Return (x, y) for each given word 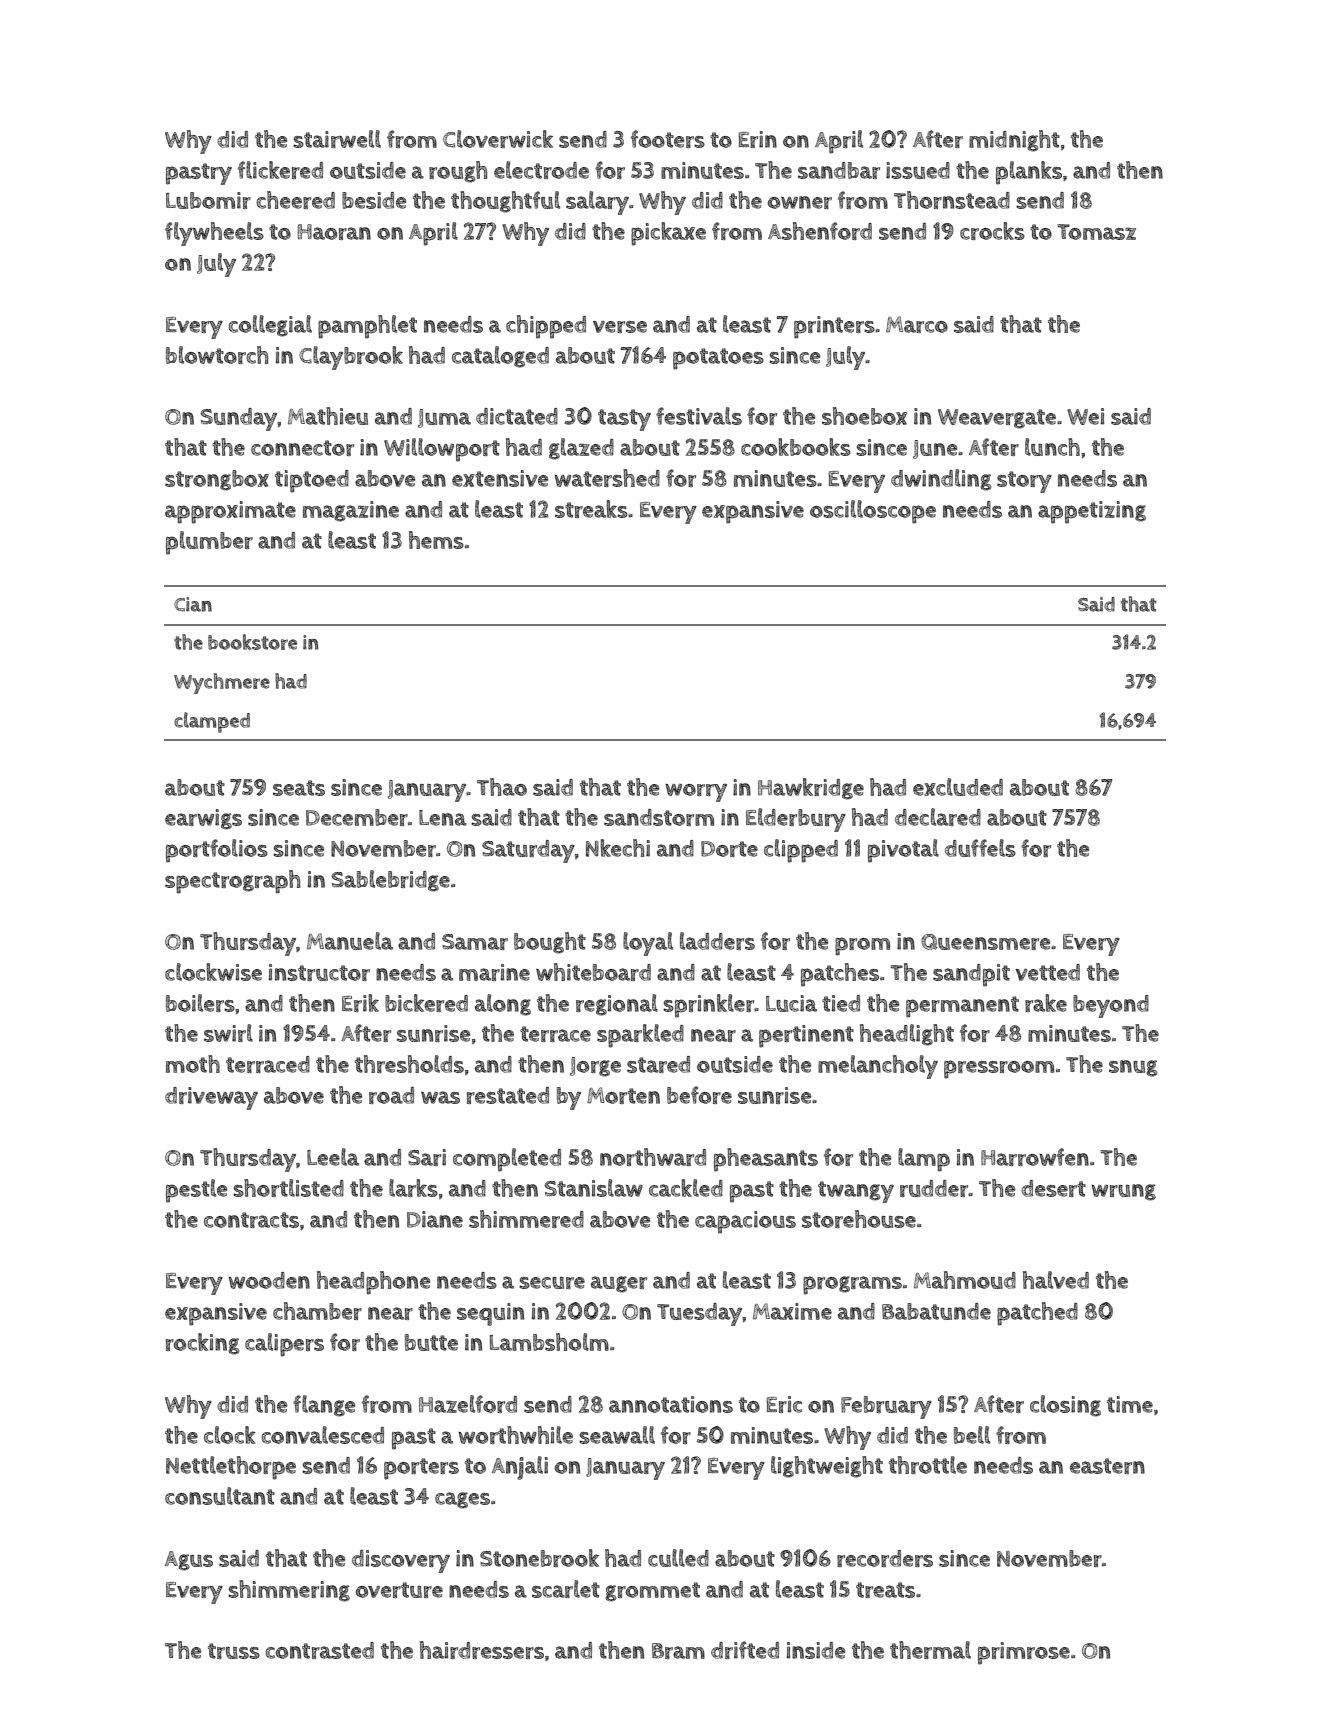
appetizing (1092, 512)
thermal (930, 1650)
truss (234, 1651)
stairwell (337, 139)
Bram (678, 1651)
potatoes (718, 359)
